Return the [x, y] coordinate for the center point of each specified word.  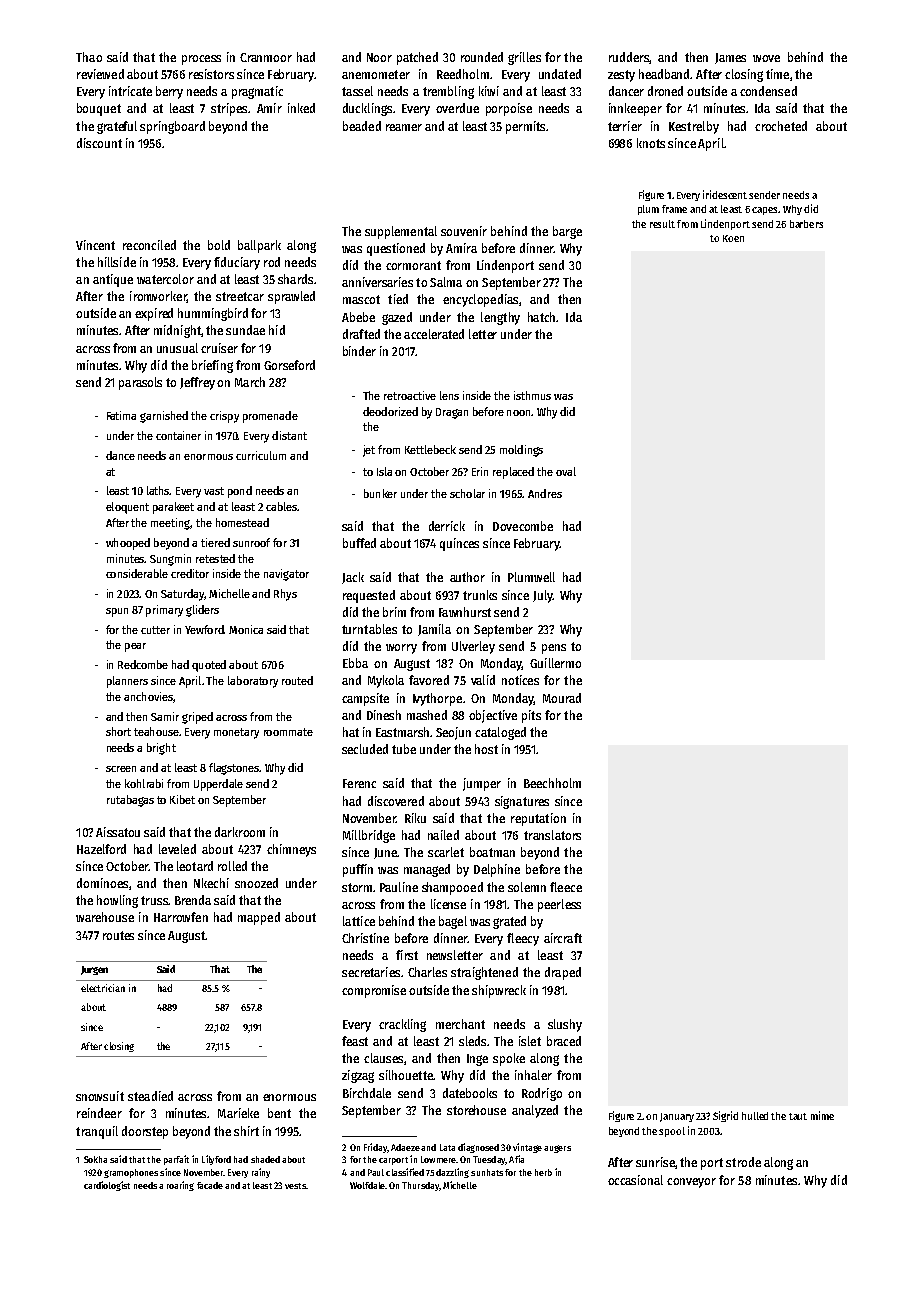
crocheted [781, 126]
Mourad [562, 698]
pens [554, 649]
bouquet [99, 109]
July [543, 596]
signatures [522, 802]
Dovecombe [523, 526]
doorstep [145, 1132]
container [178, 435]
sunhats [487, 1172]
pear [135, 647]
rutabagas [130, 801]
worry [401, 649]
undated [560, 74]
